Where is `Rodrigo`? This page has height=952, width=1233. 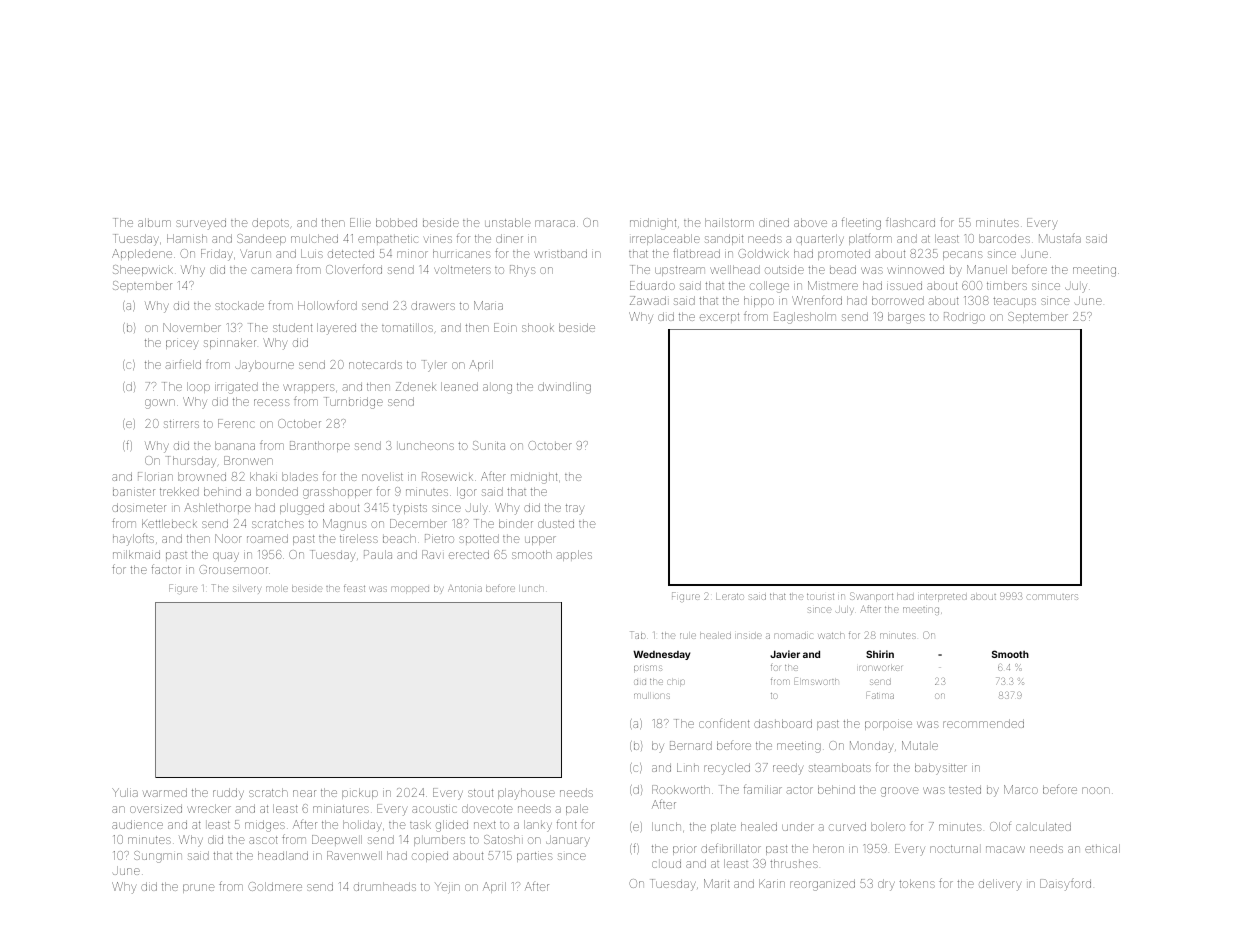 Rodrigo is located at coordinates (964, 318).
